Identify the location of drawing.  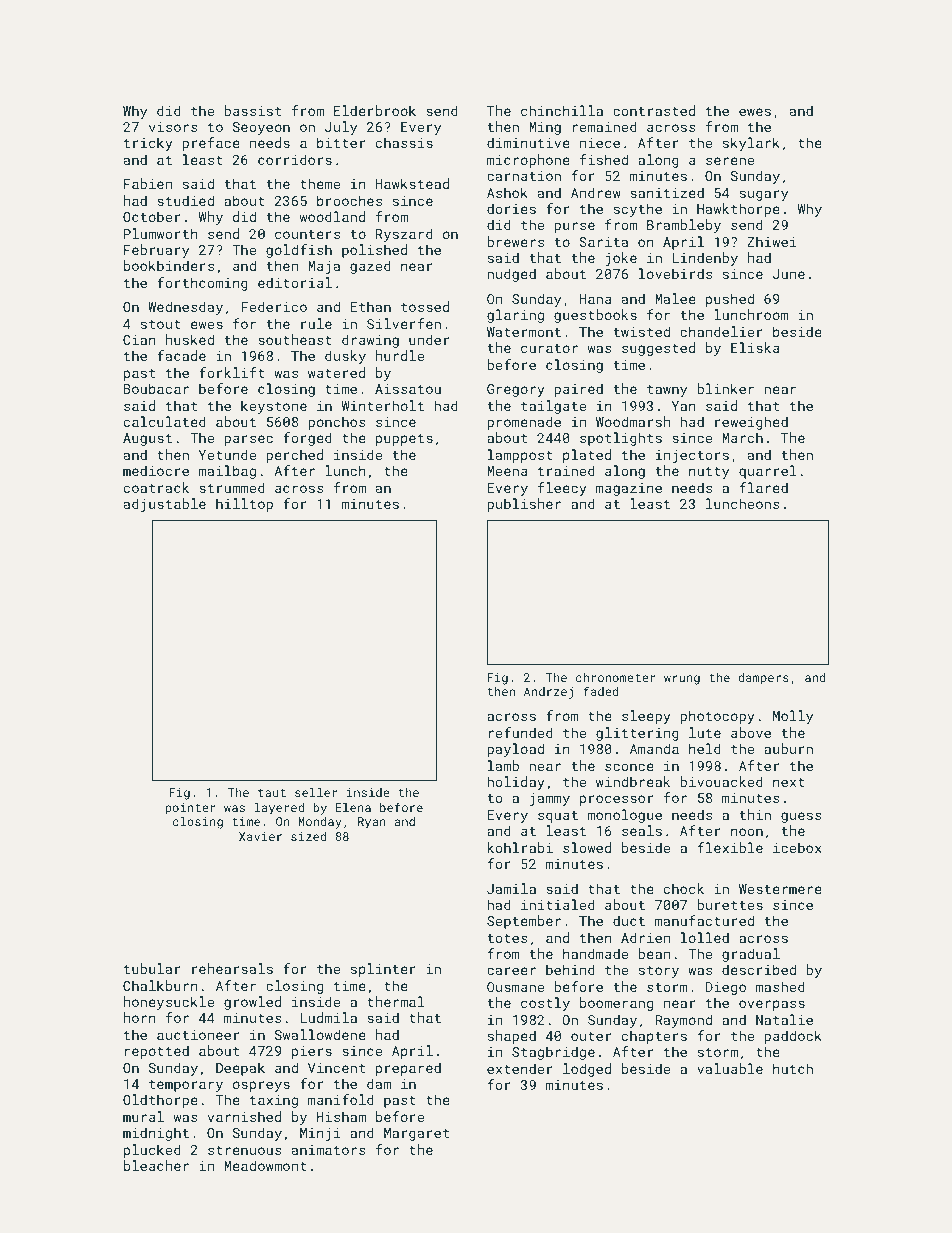
(370, 341).
